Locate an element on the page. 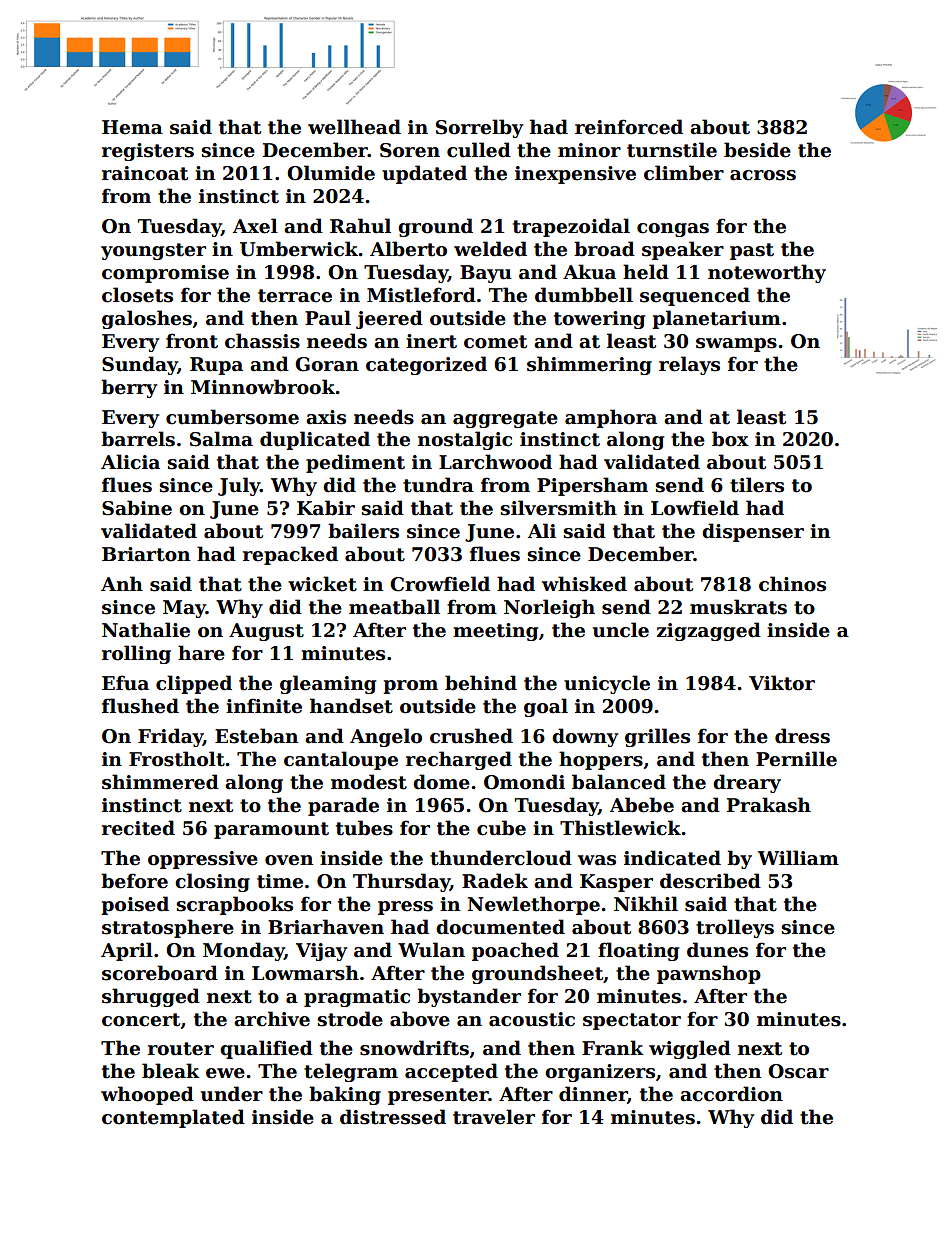  goal is located at coordinates (546, 707).
